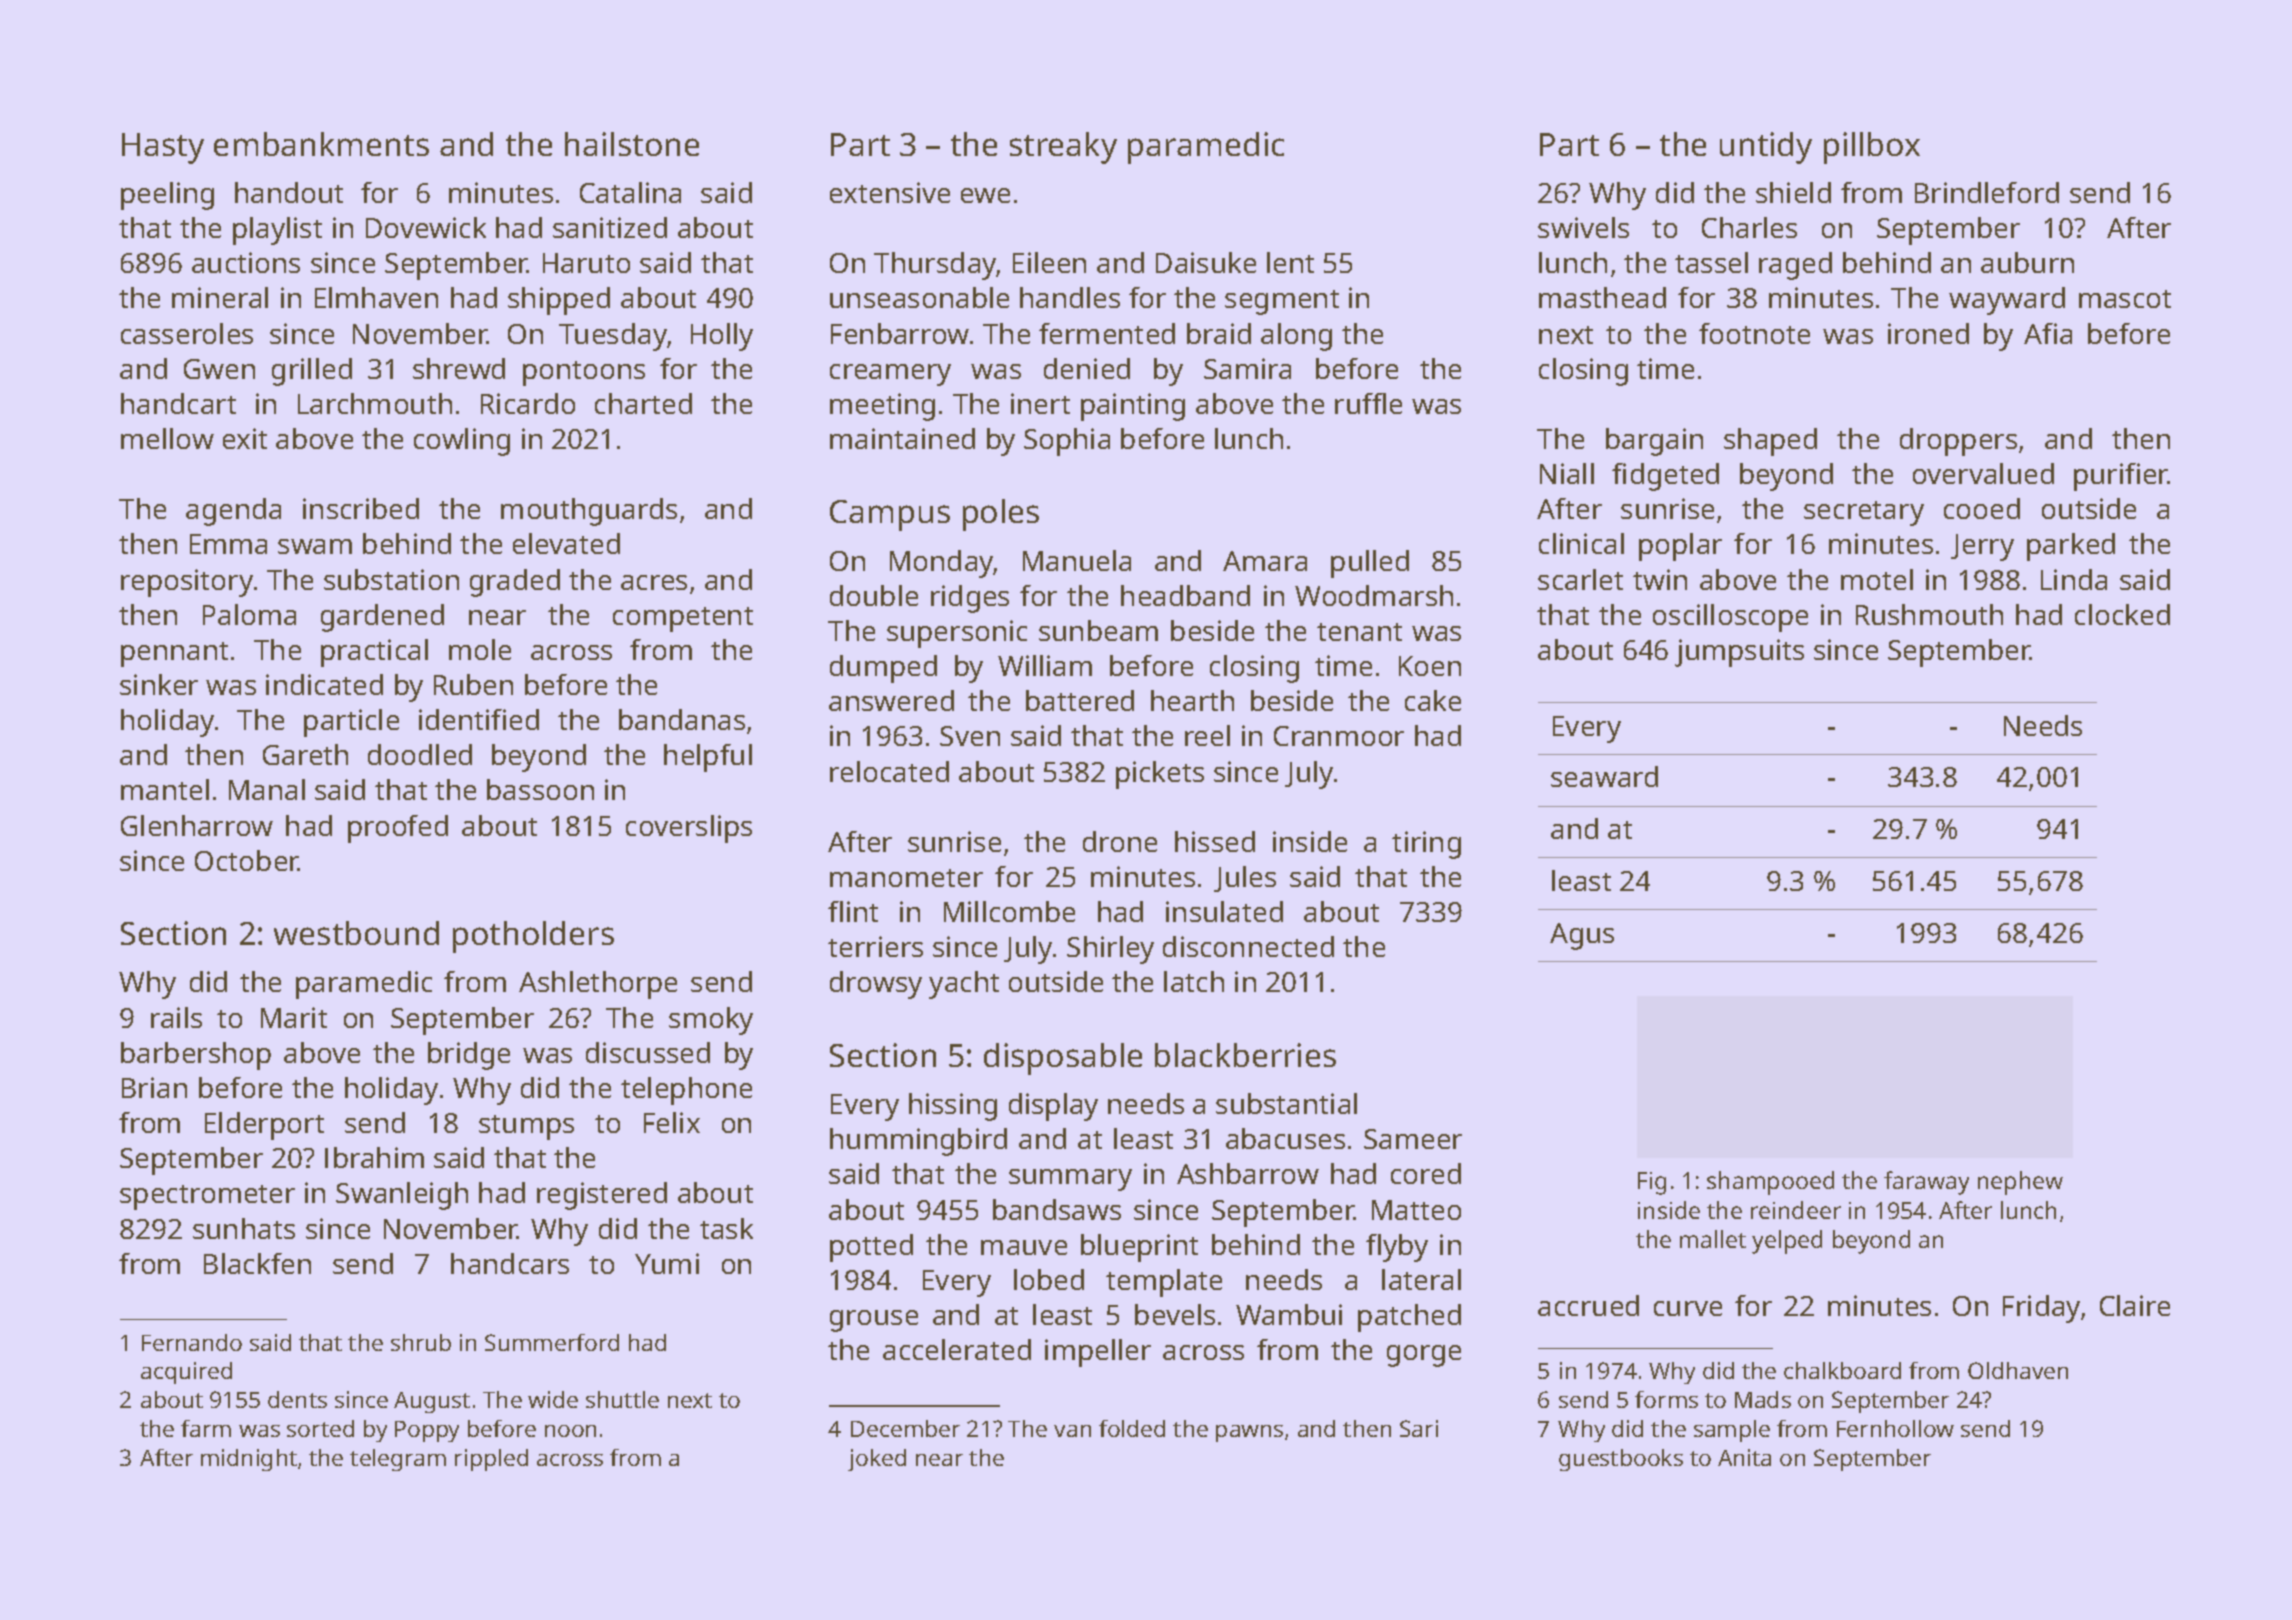 This screenshot has height=1620, width=2292. Describe the element at coordinates (233, 512) in the screenshot. I see `agenda` at that location.
